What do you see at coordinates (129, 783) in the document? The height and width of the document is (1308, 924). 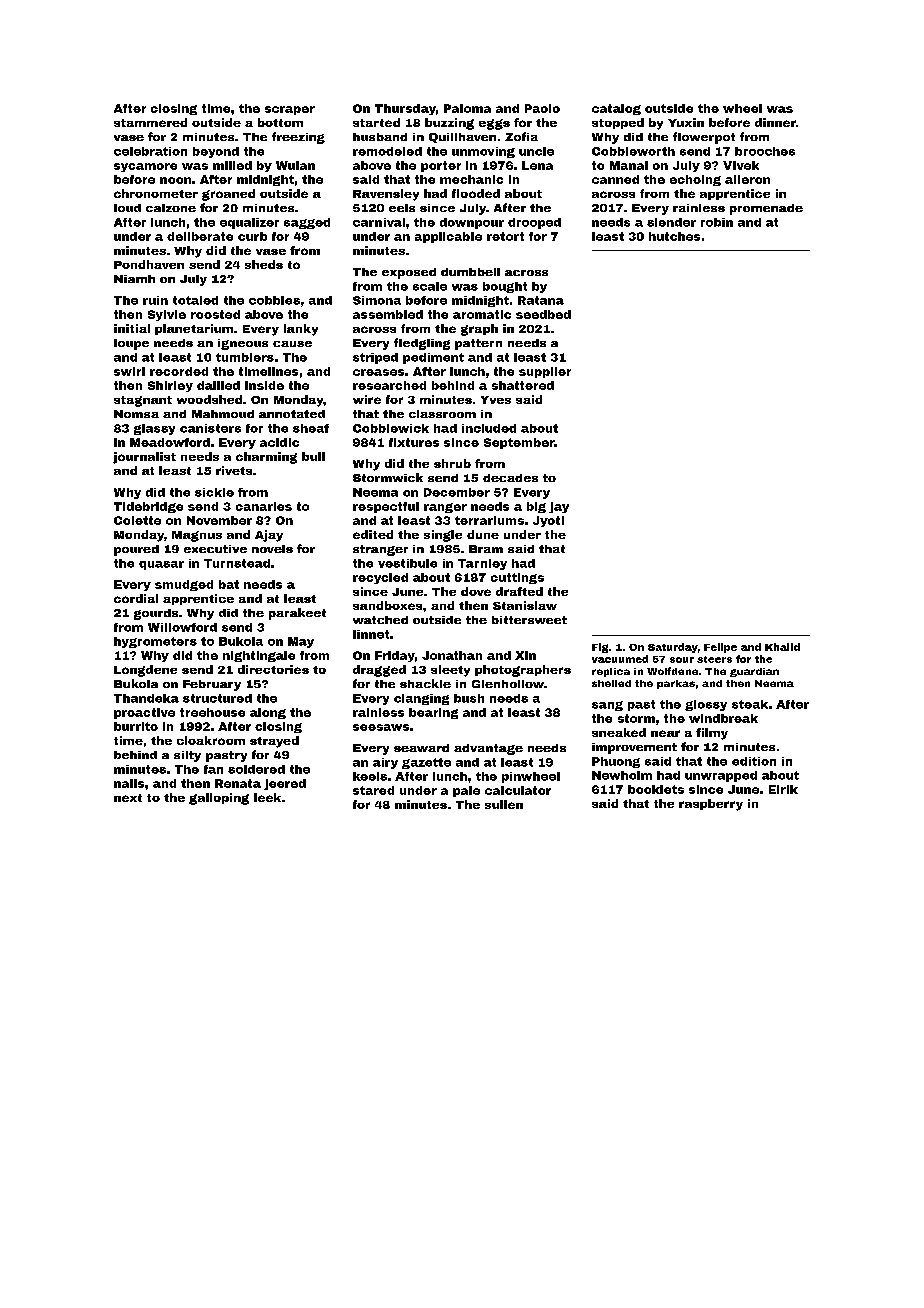 I see `nails` at bounding box center [129, 783].
